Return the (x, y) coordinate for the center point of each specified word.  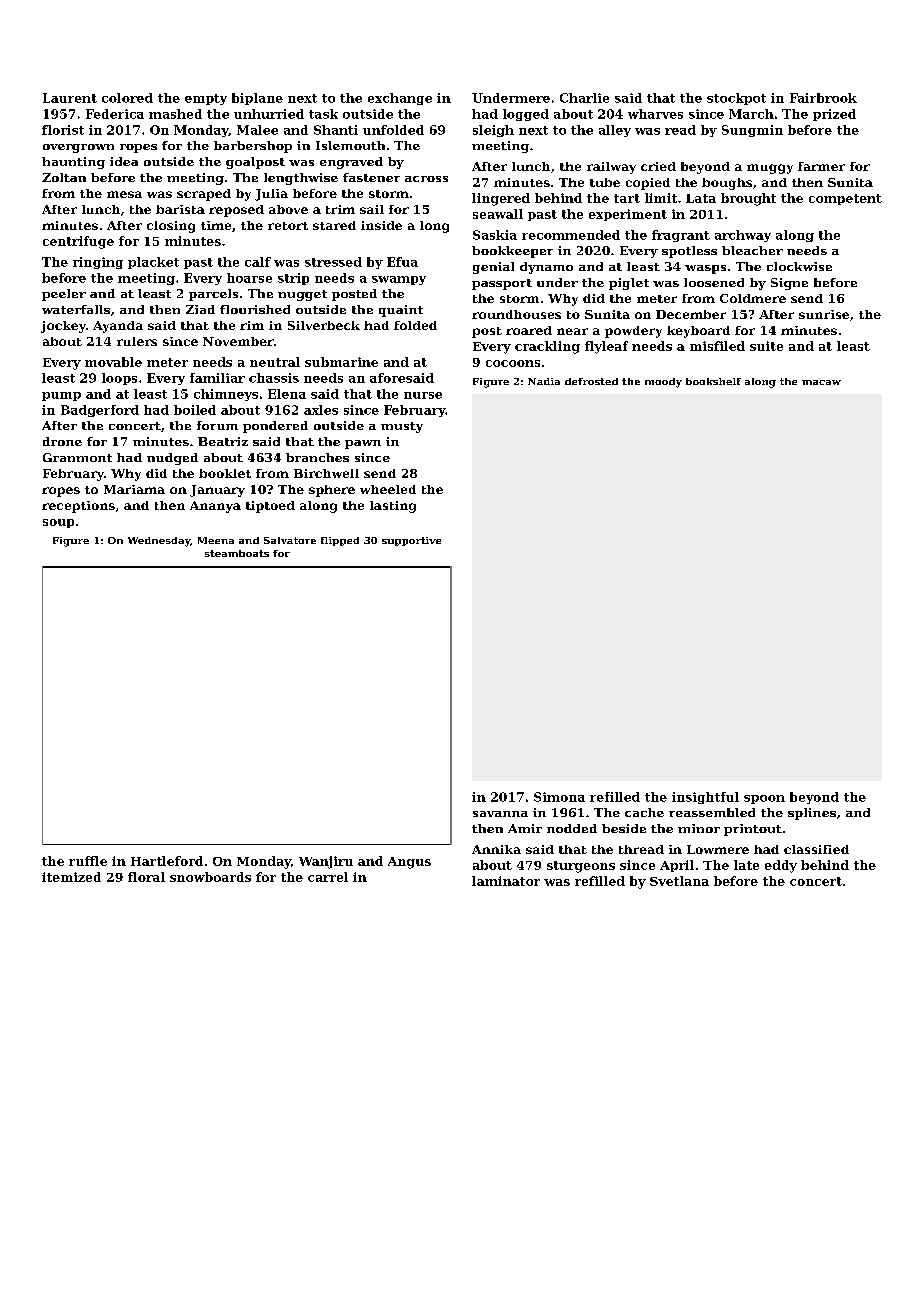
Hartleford (167, 861)
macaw (821, 382)
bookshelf (713, 381)
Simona (559, 797)
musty (402, 427)
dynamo (546, 268)
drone (62, 441)
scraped (204, 195)
